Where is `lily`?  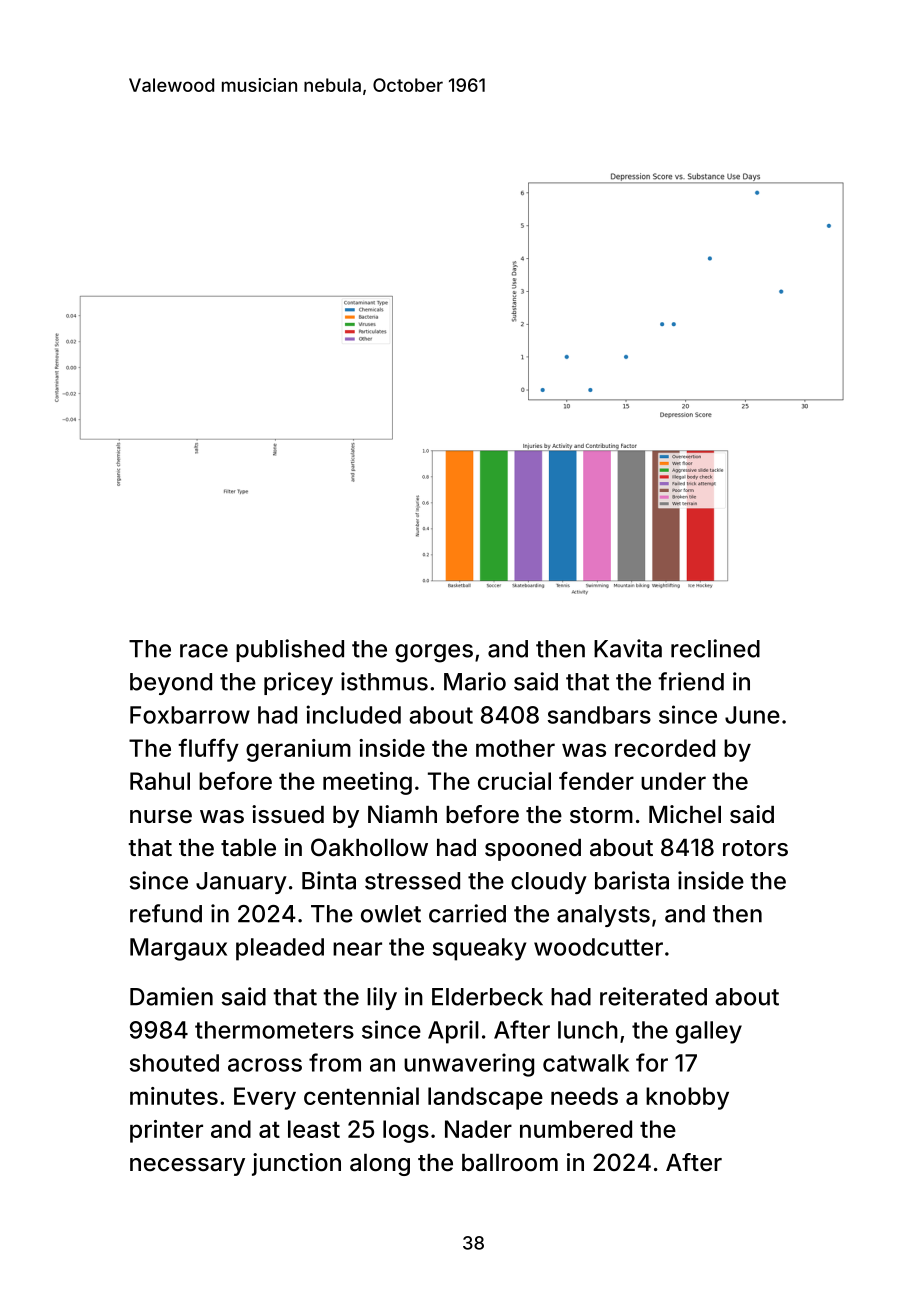
lily is located at coordinates (382, 998).
